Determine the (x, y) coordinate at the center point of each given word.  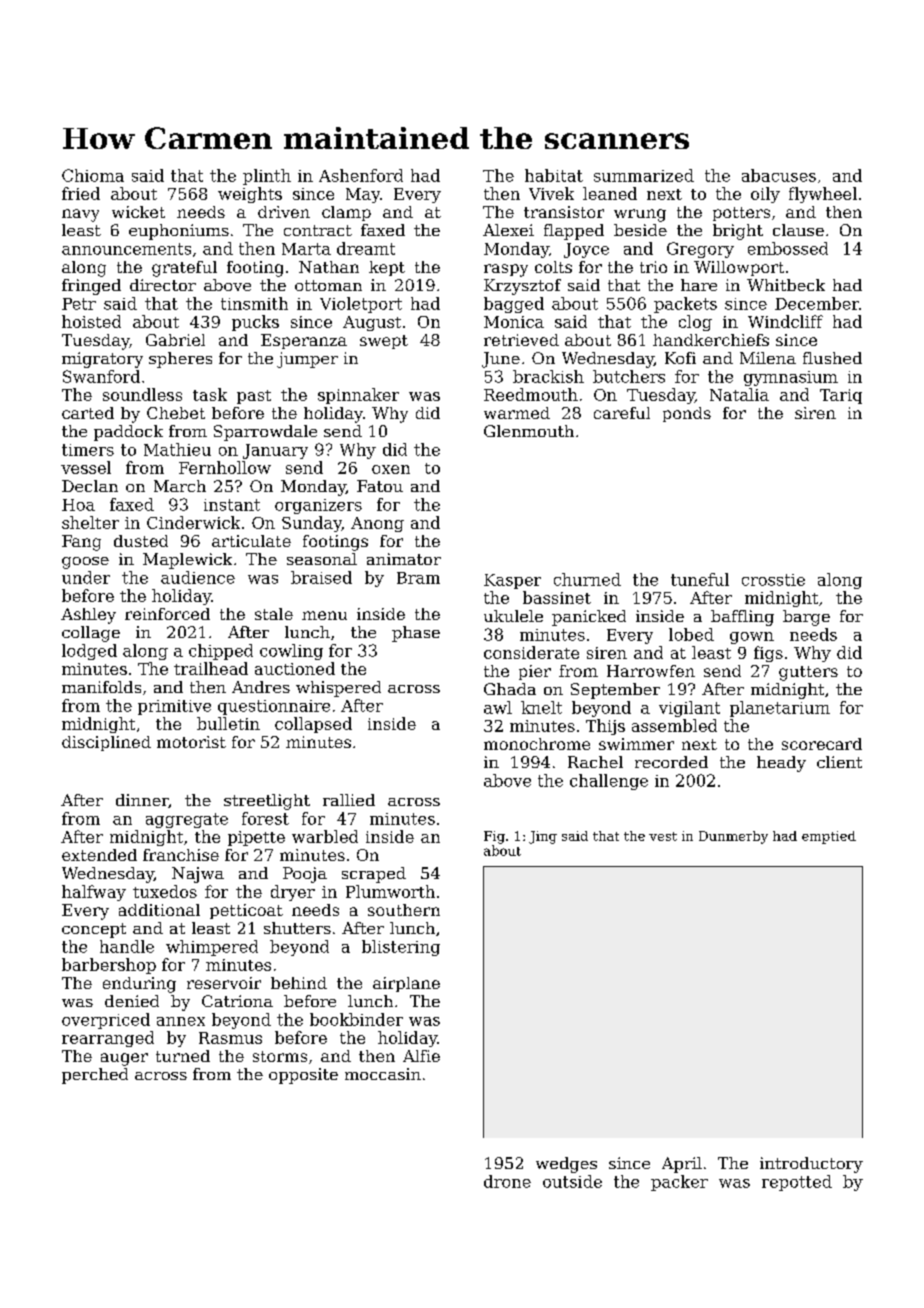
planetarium (780, 709)
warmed (517, 413)
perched (95, 1076)
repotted (797, 1183)
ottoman (328, 285)
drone (507, 1181)
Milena (768, 358)
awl (498, 707)
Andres (261, 687)
